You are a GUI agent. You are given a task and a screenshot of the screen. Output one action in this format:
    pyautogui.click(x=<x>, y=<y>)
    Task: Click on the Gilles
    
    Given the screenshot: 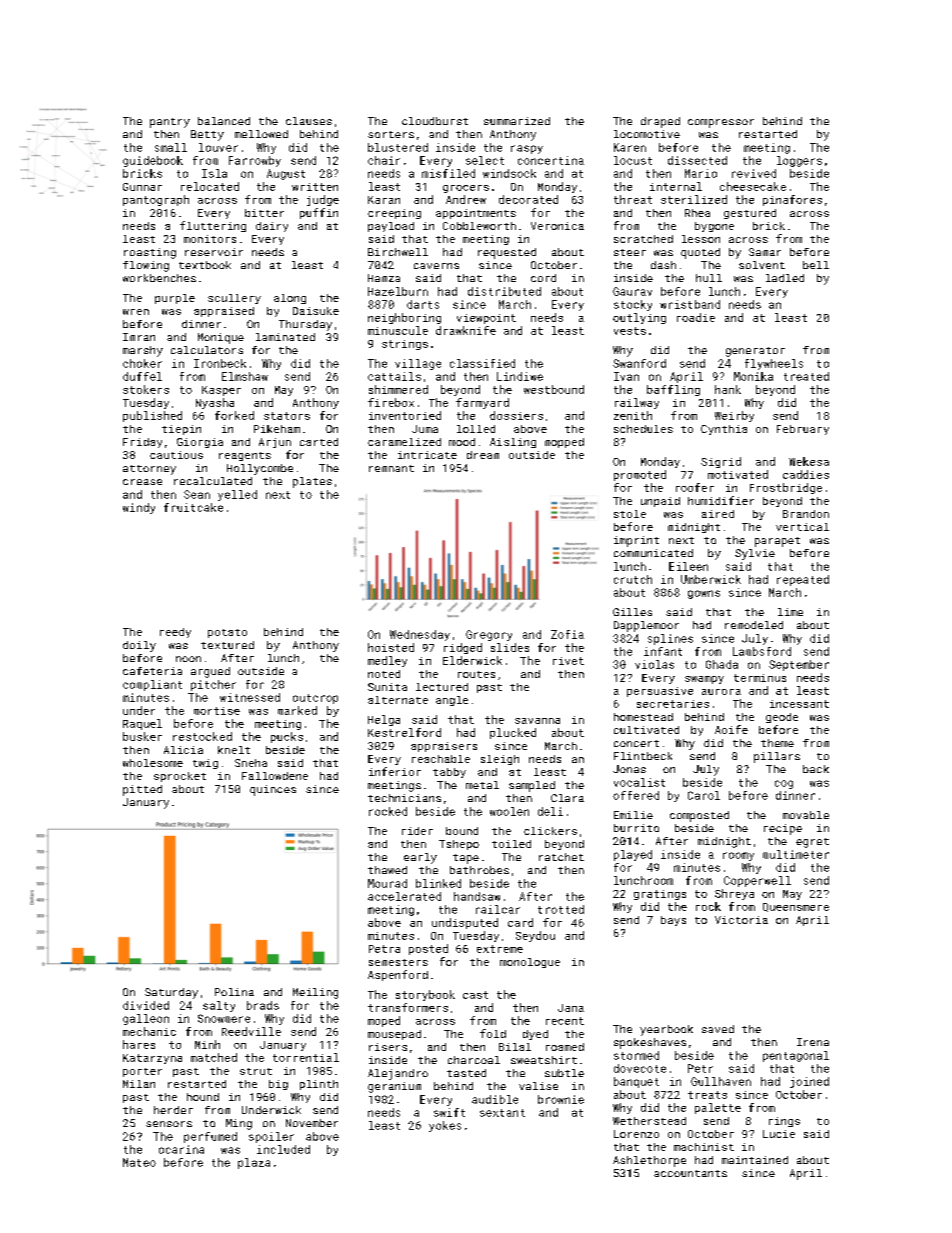 What is the action you would take?
    pyautogui.click(x=632, y=612)
